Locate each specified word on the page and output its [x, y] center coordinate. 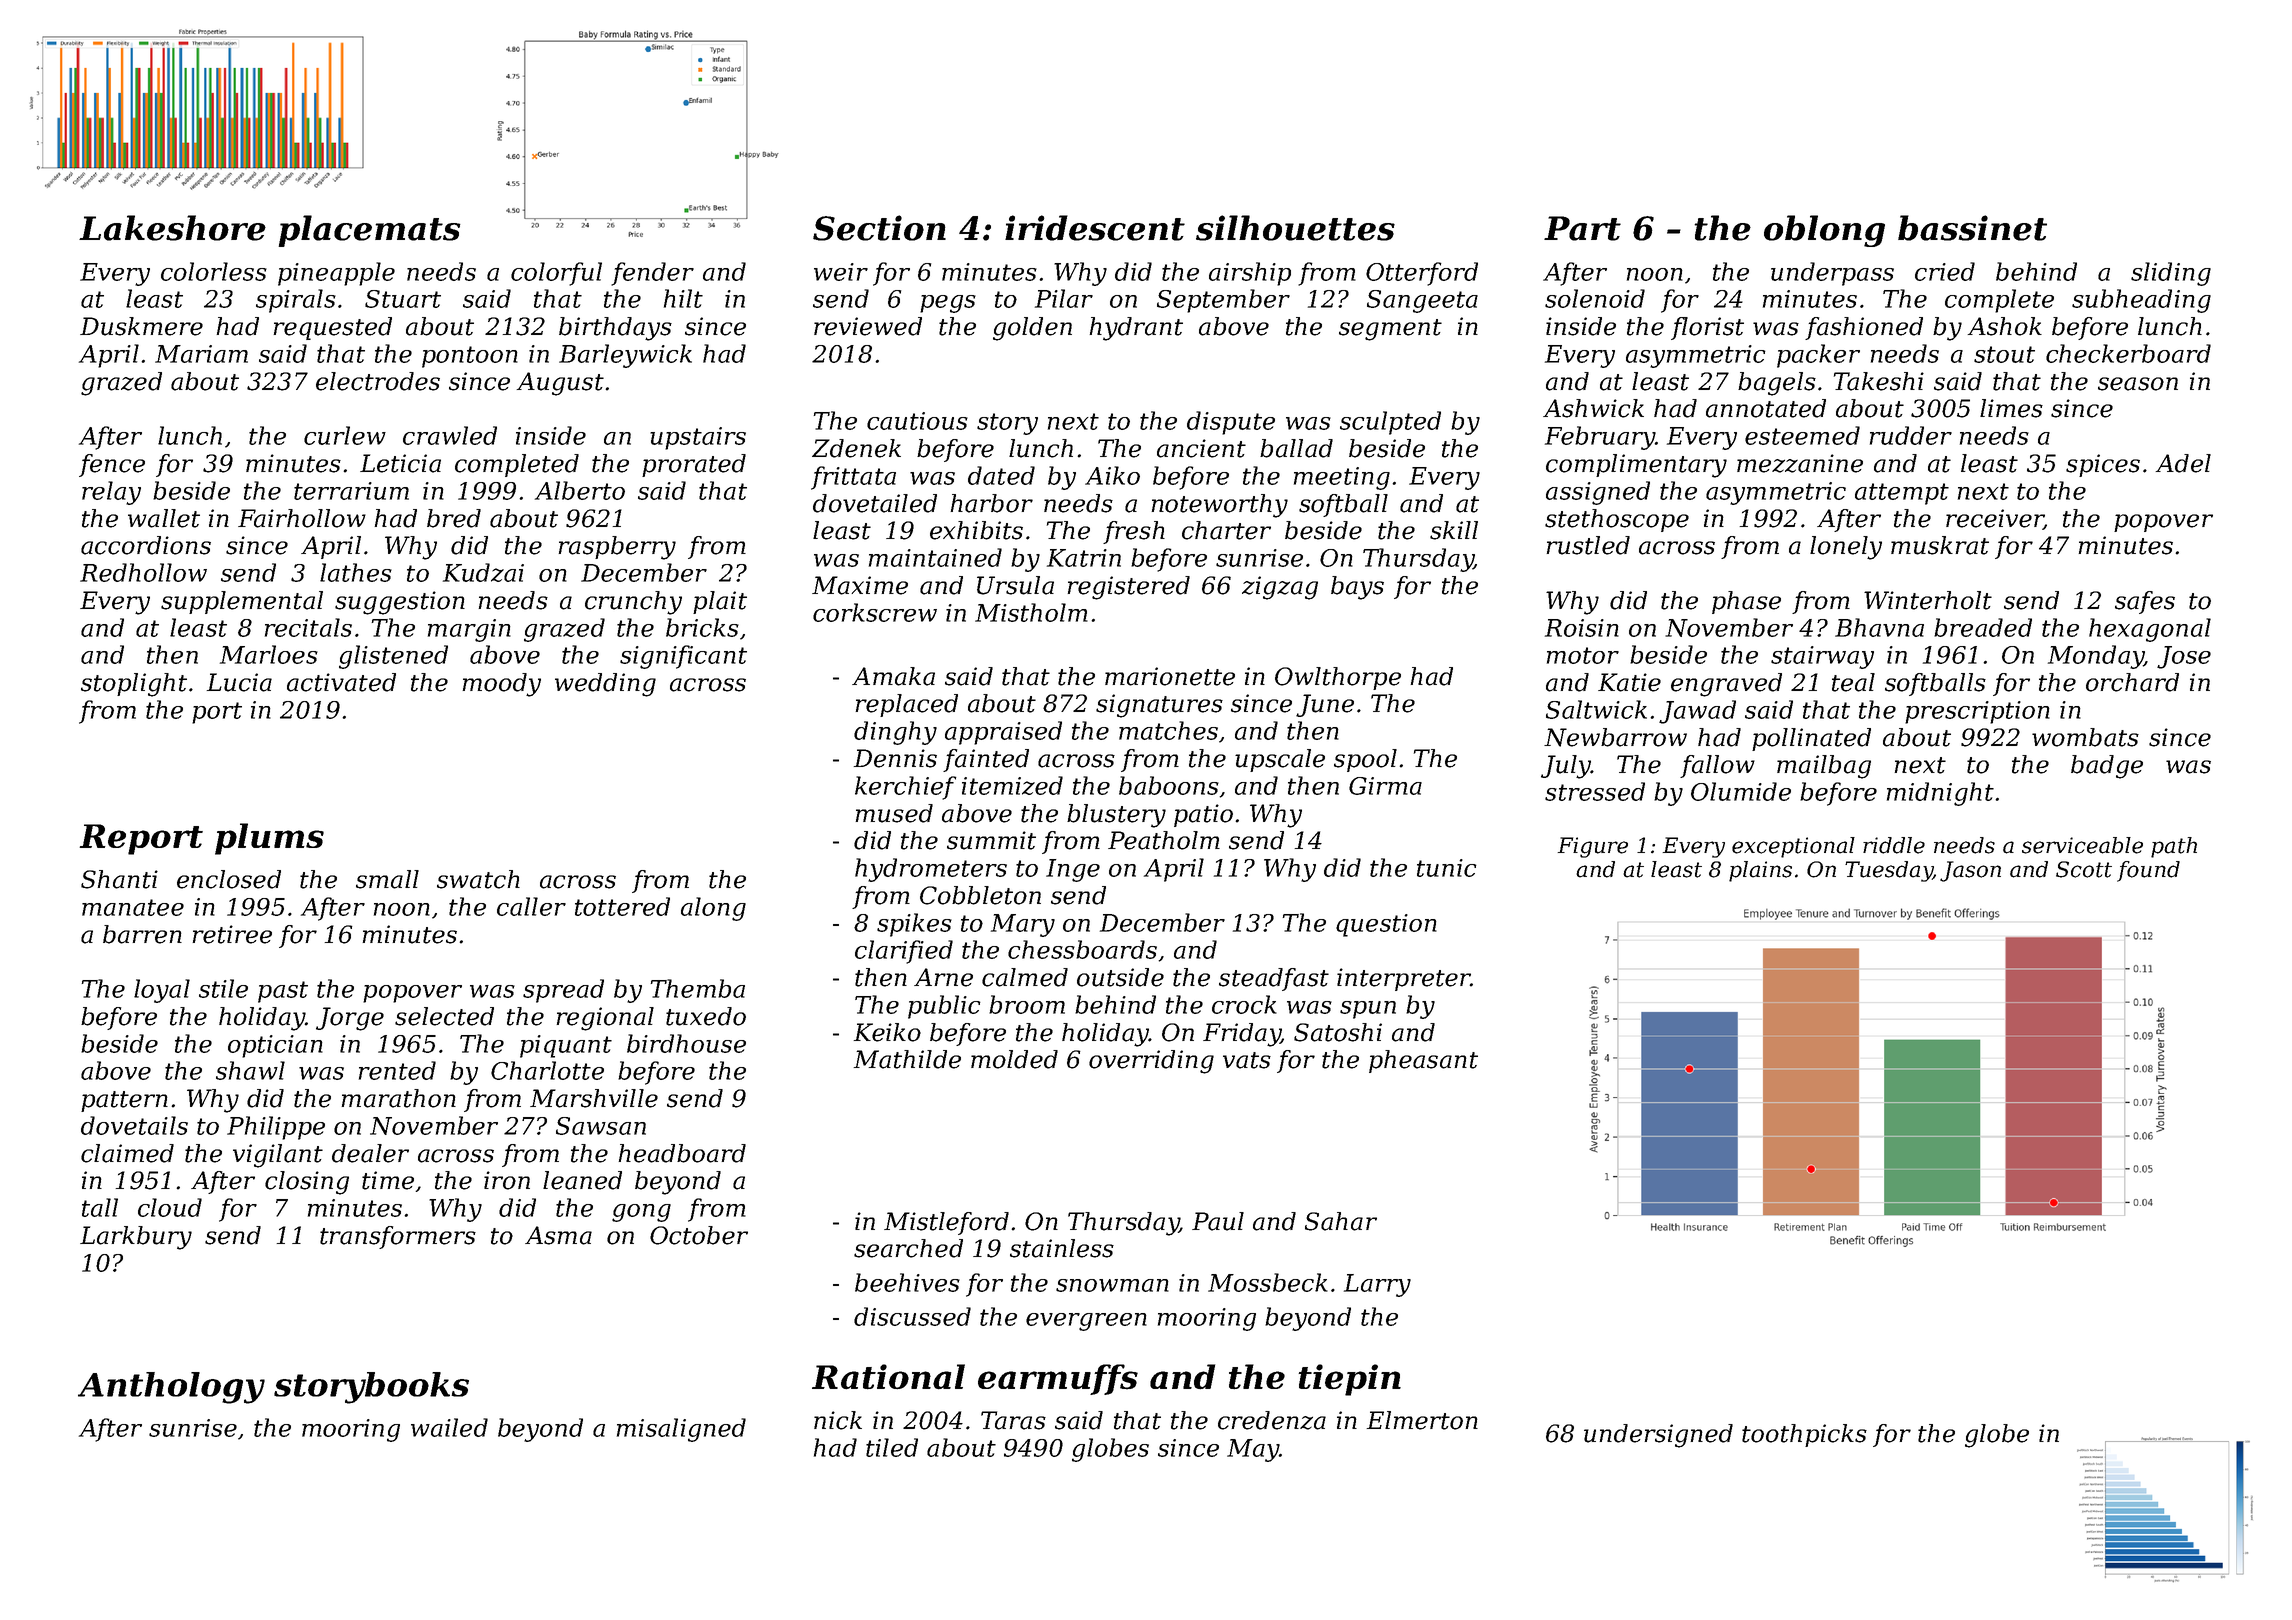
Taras [1013, 1420]
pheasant [1423, 1061]
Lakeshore [172, 228]
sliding [2171, 274]
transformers [398, 1237]
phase [1746, 602]
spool [1365, 760]
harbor [992, 503]
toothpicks [1804, 1435]
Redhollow [143, 572]
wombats [2085, 737]
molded [1014, 1059]
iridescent [1095, 228]
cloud [170, 1207]
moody [502, 685]
